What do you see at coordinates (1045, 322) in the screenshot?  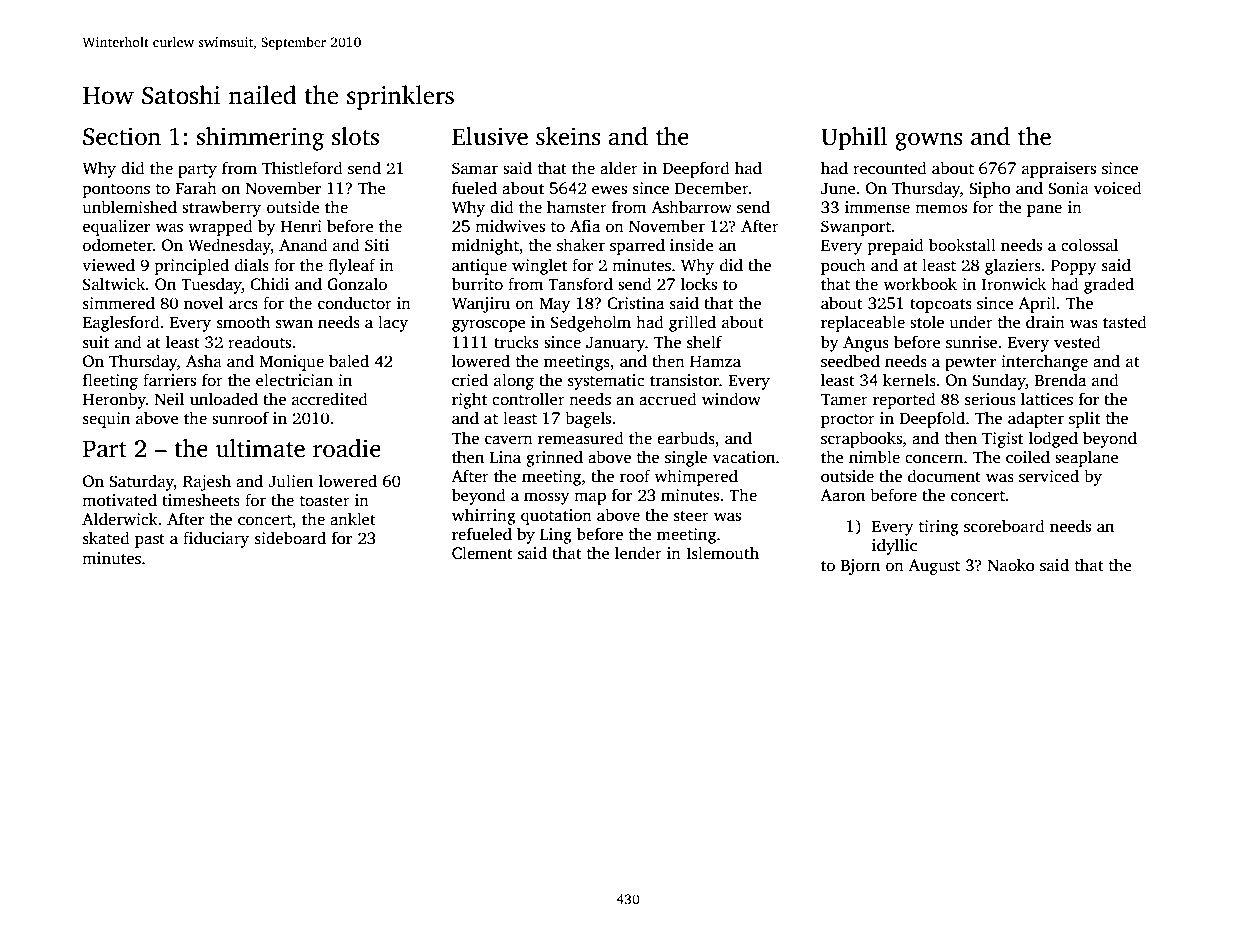 I see `drain` at bounding box center [1045, 322].
